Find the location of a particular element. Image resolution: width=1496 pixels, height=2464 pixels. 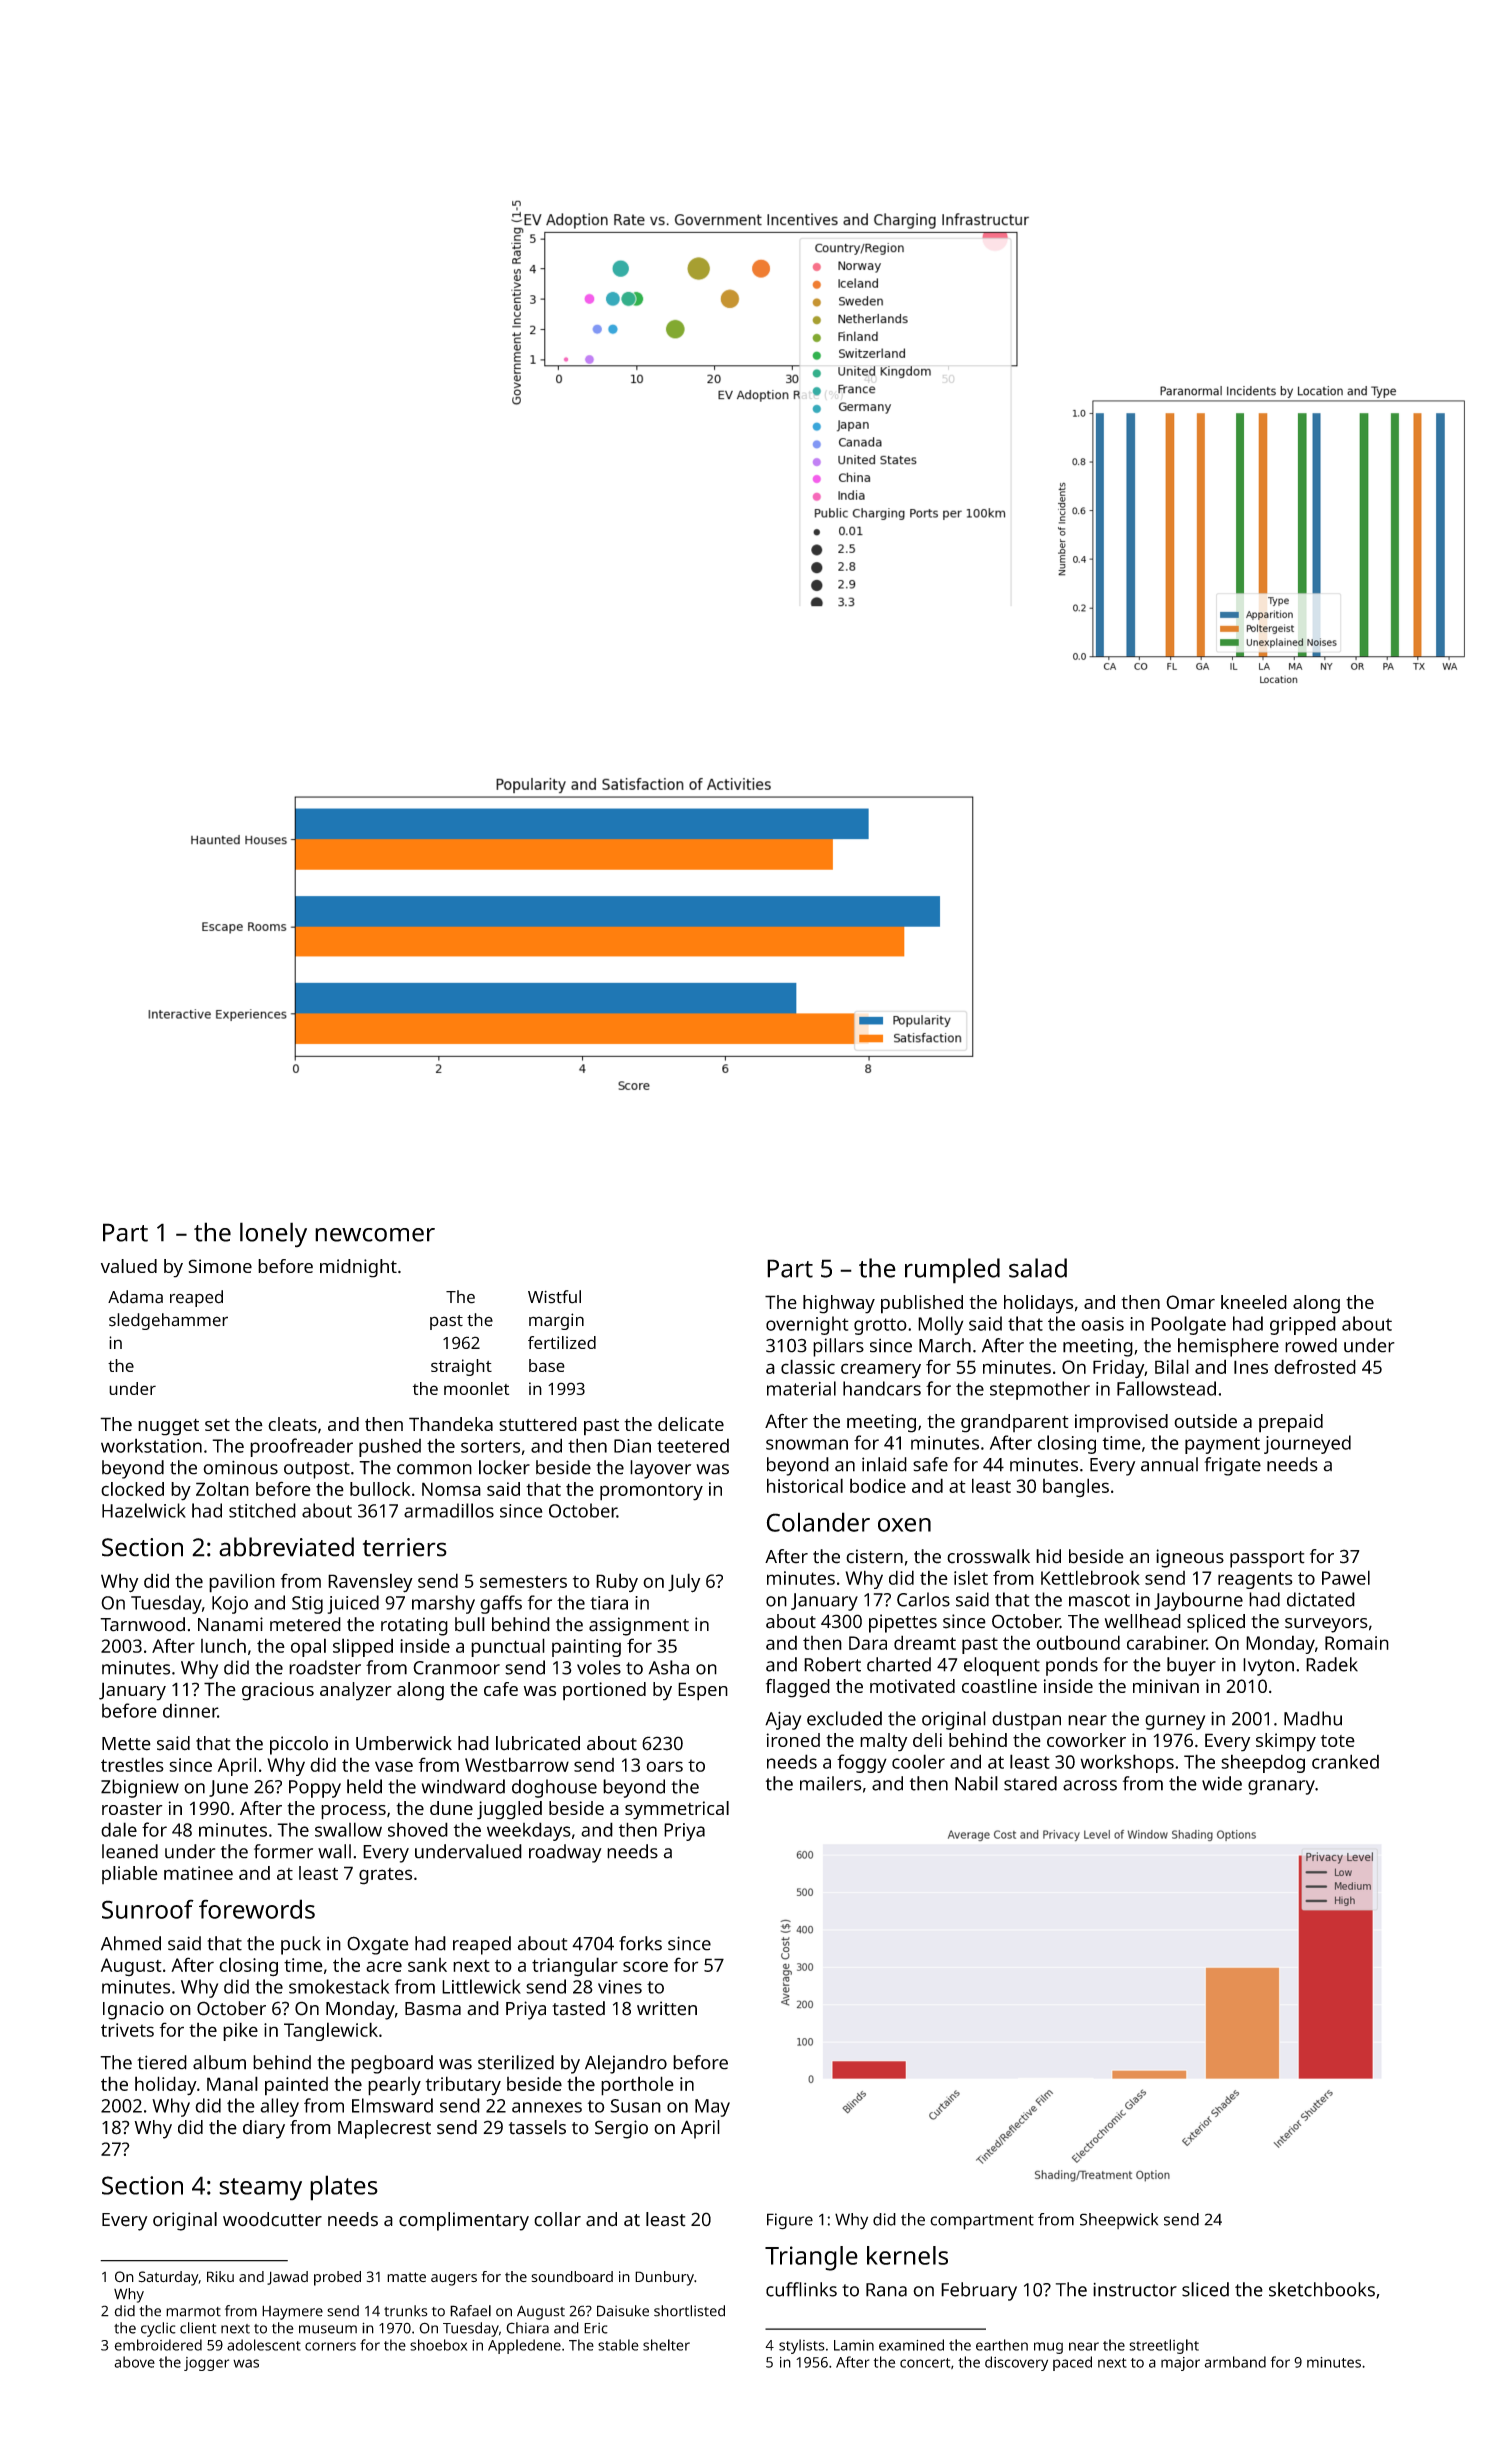

kneeled is located at coordinates (1254, 1302).
